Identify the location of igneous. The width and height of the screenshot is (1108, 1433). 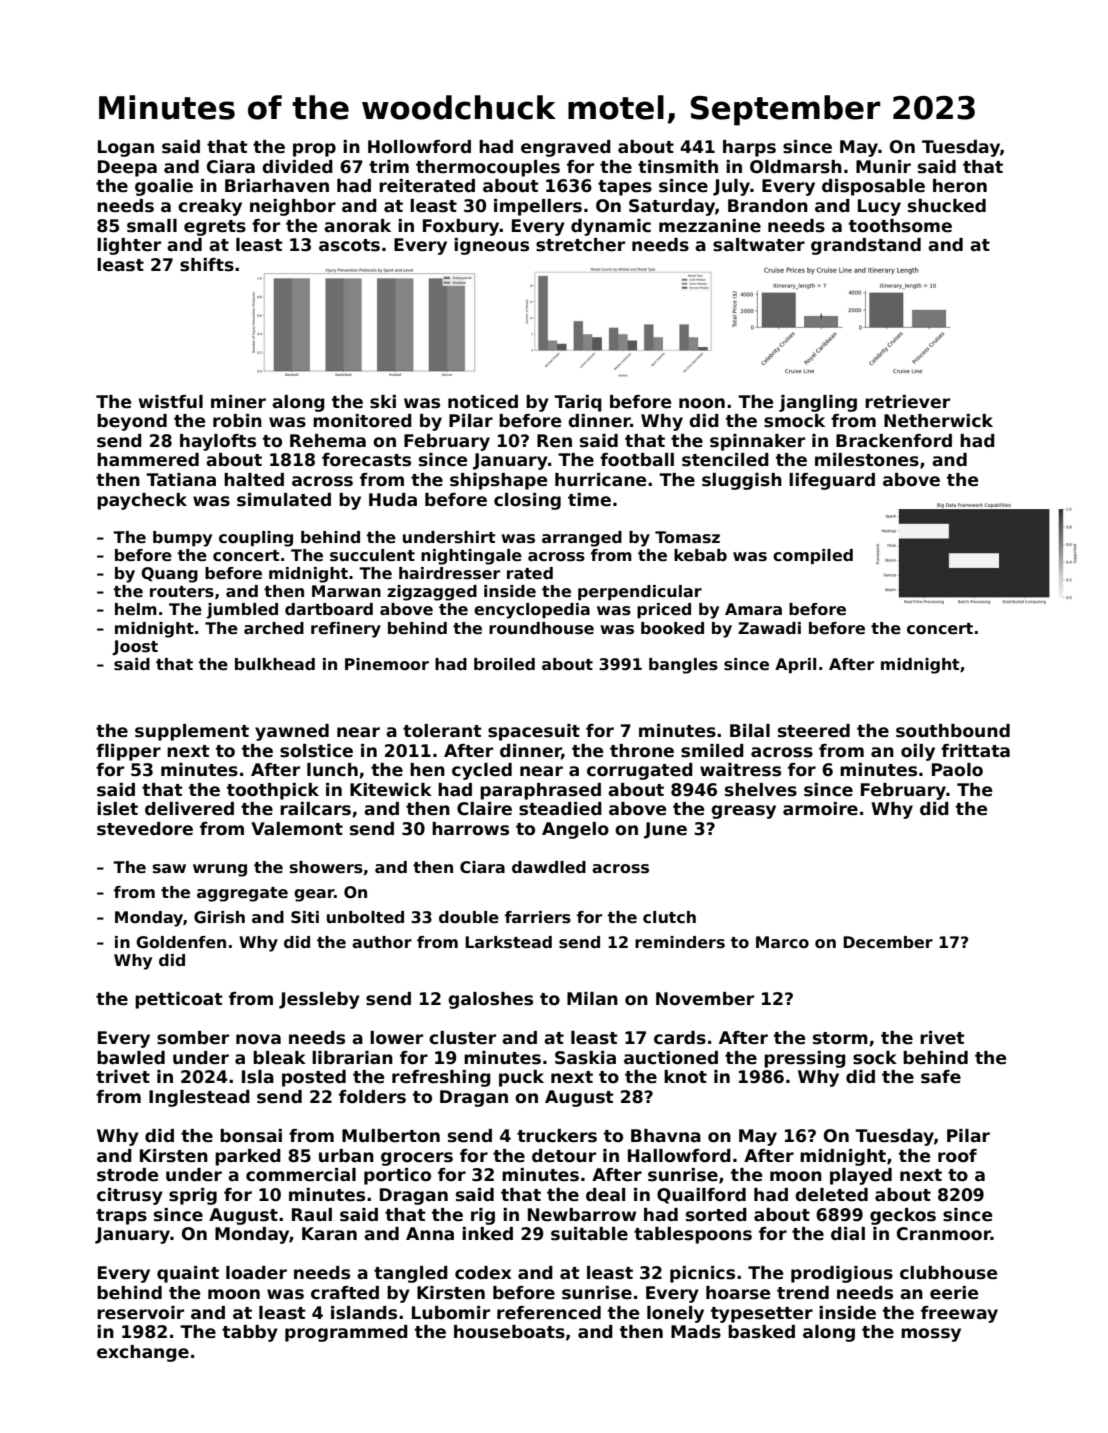
(491, 246).
